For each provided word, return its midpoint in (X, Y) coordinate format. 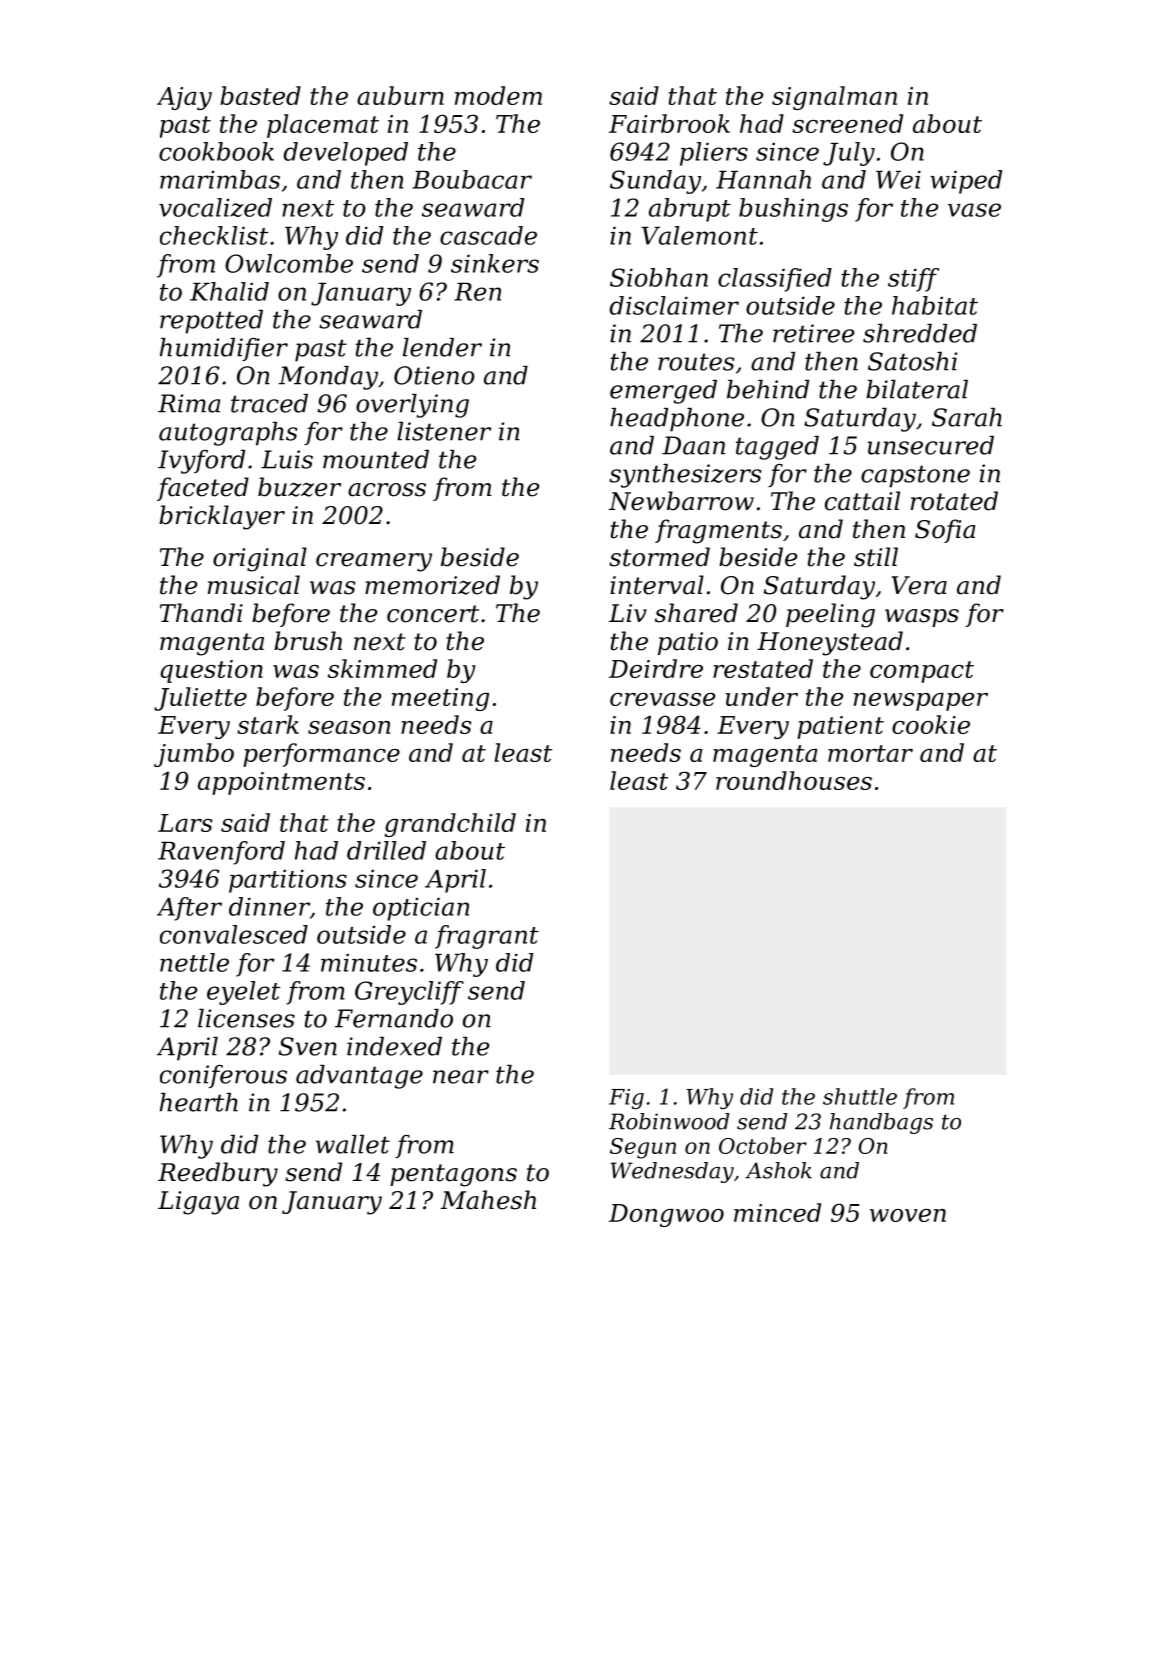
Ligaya (198, 1203)
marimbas (220, 179)
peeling (830, 615)
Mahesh (488, 1200)
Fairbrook (669, 123)
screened (847, 123)
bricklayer (222, 517)
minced (777, 1212)
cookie (931, 724)
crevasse (662, 699)
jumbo (194, 755)
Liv (628, 613)
